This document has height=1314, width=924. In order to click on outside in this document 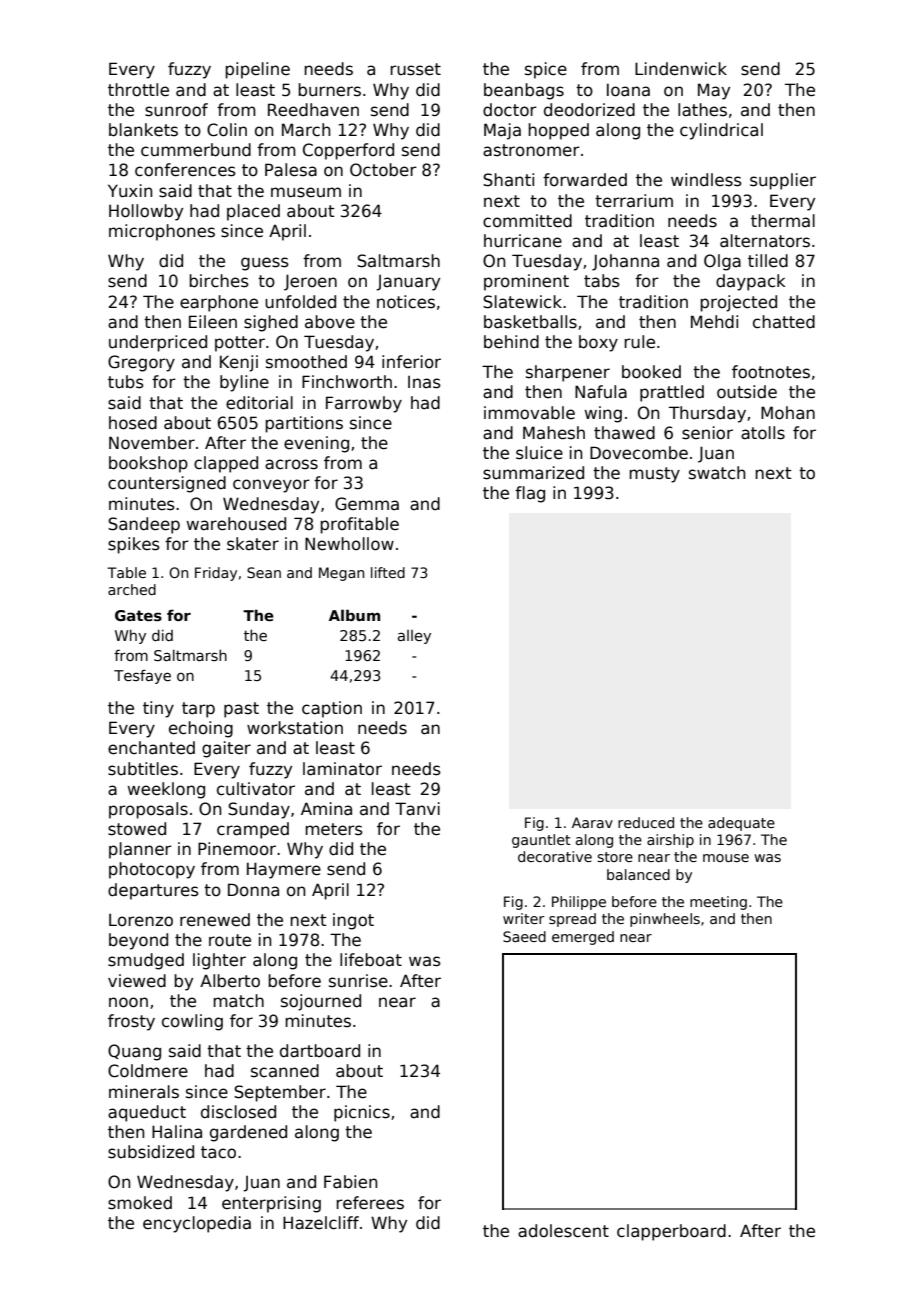, I will do `click(747, 392)`.
